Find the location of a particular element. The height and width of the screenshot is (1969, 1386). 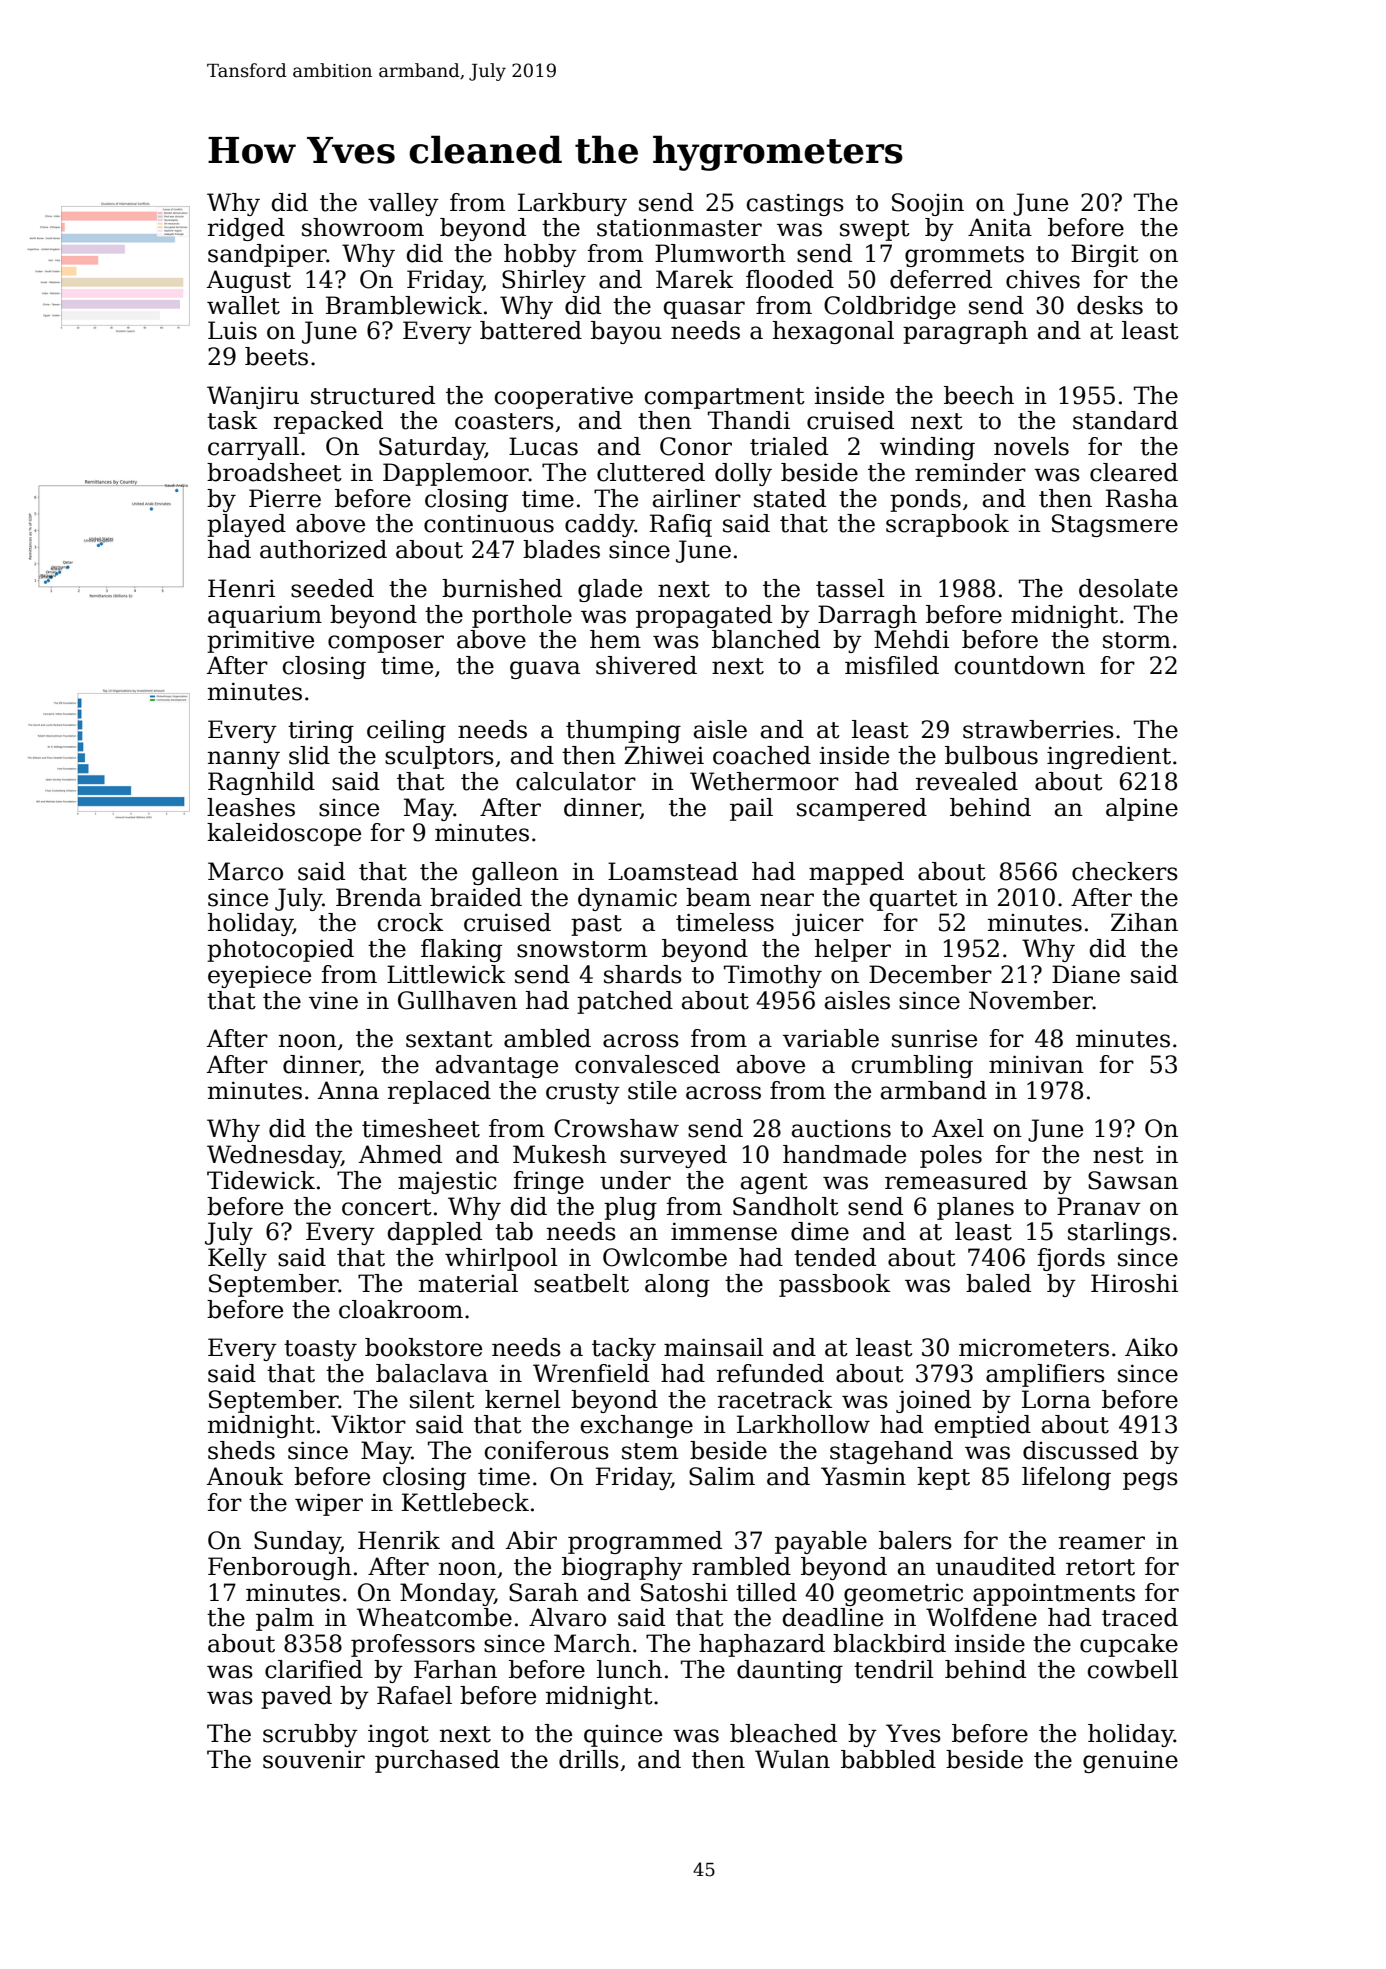

valley is located at coordinates (403, 204).
